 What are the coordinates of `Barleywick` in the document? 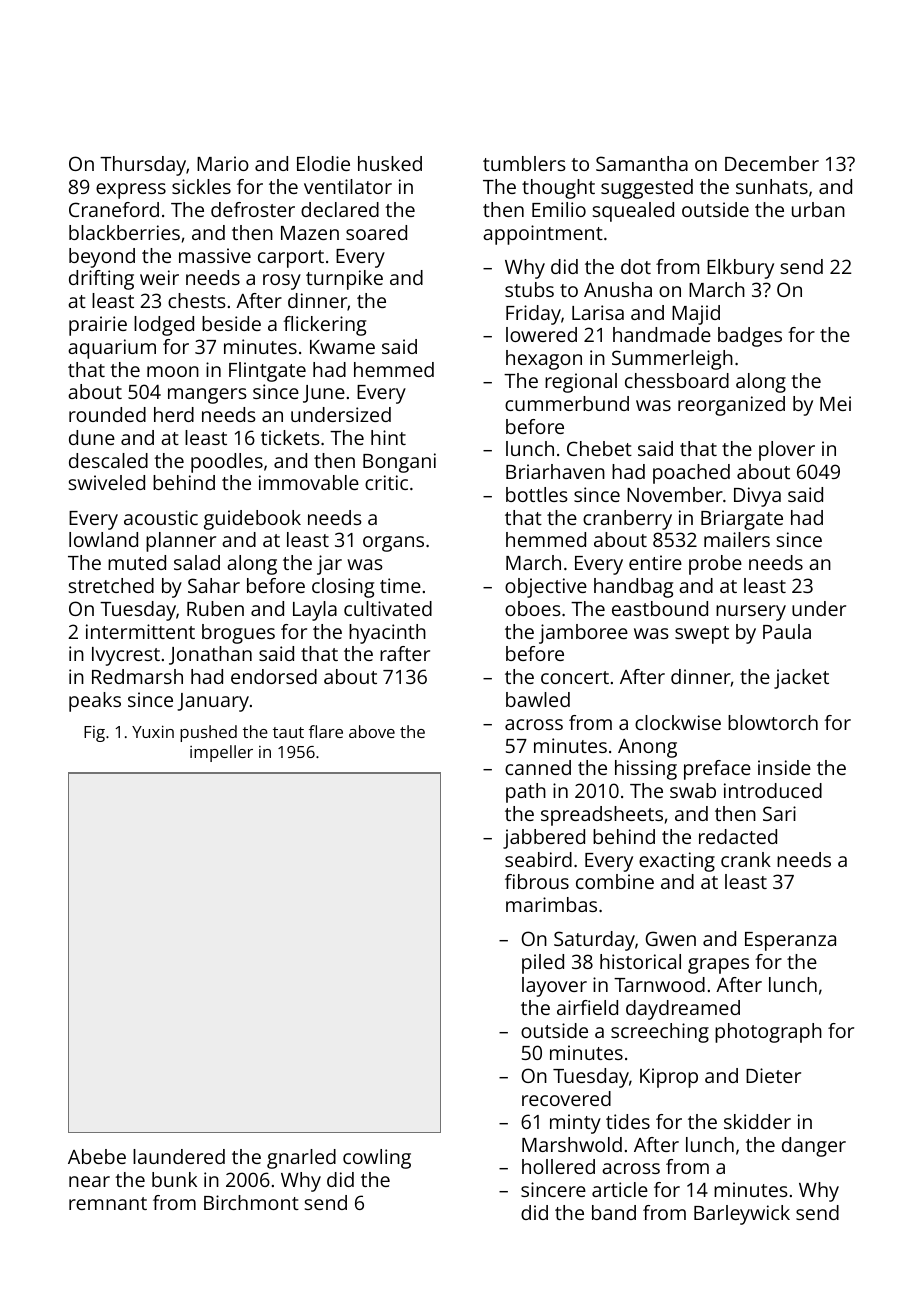 It's located at (742, 1215).
